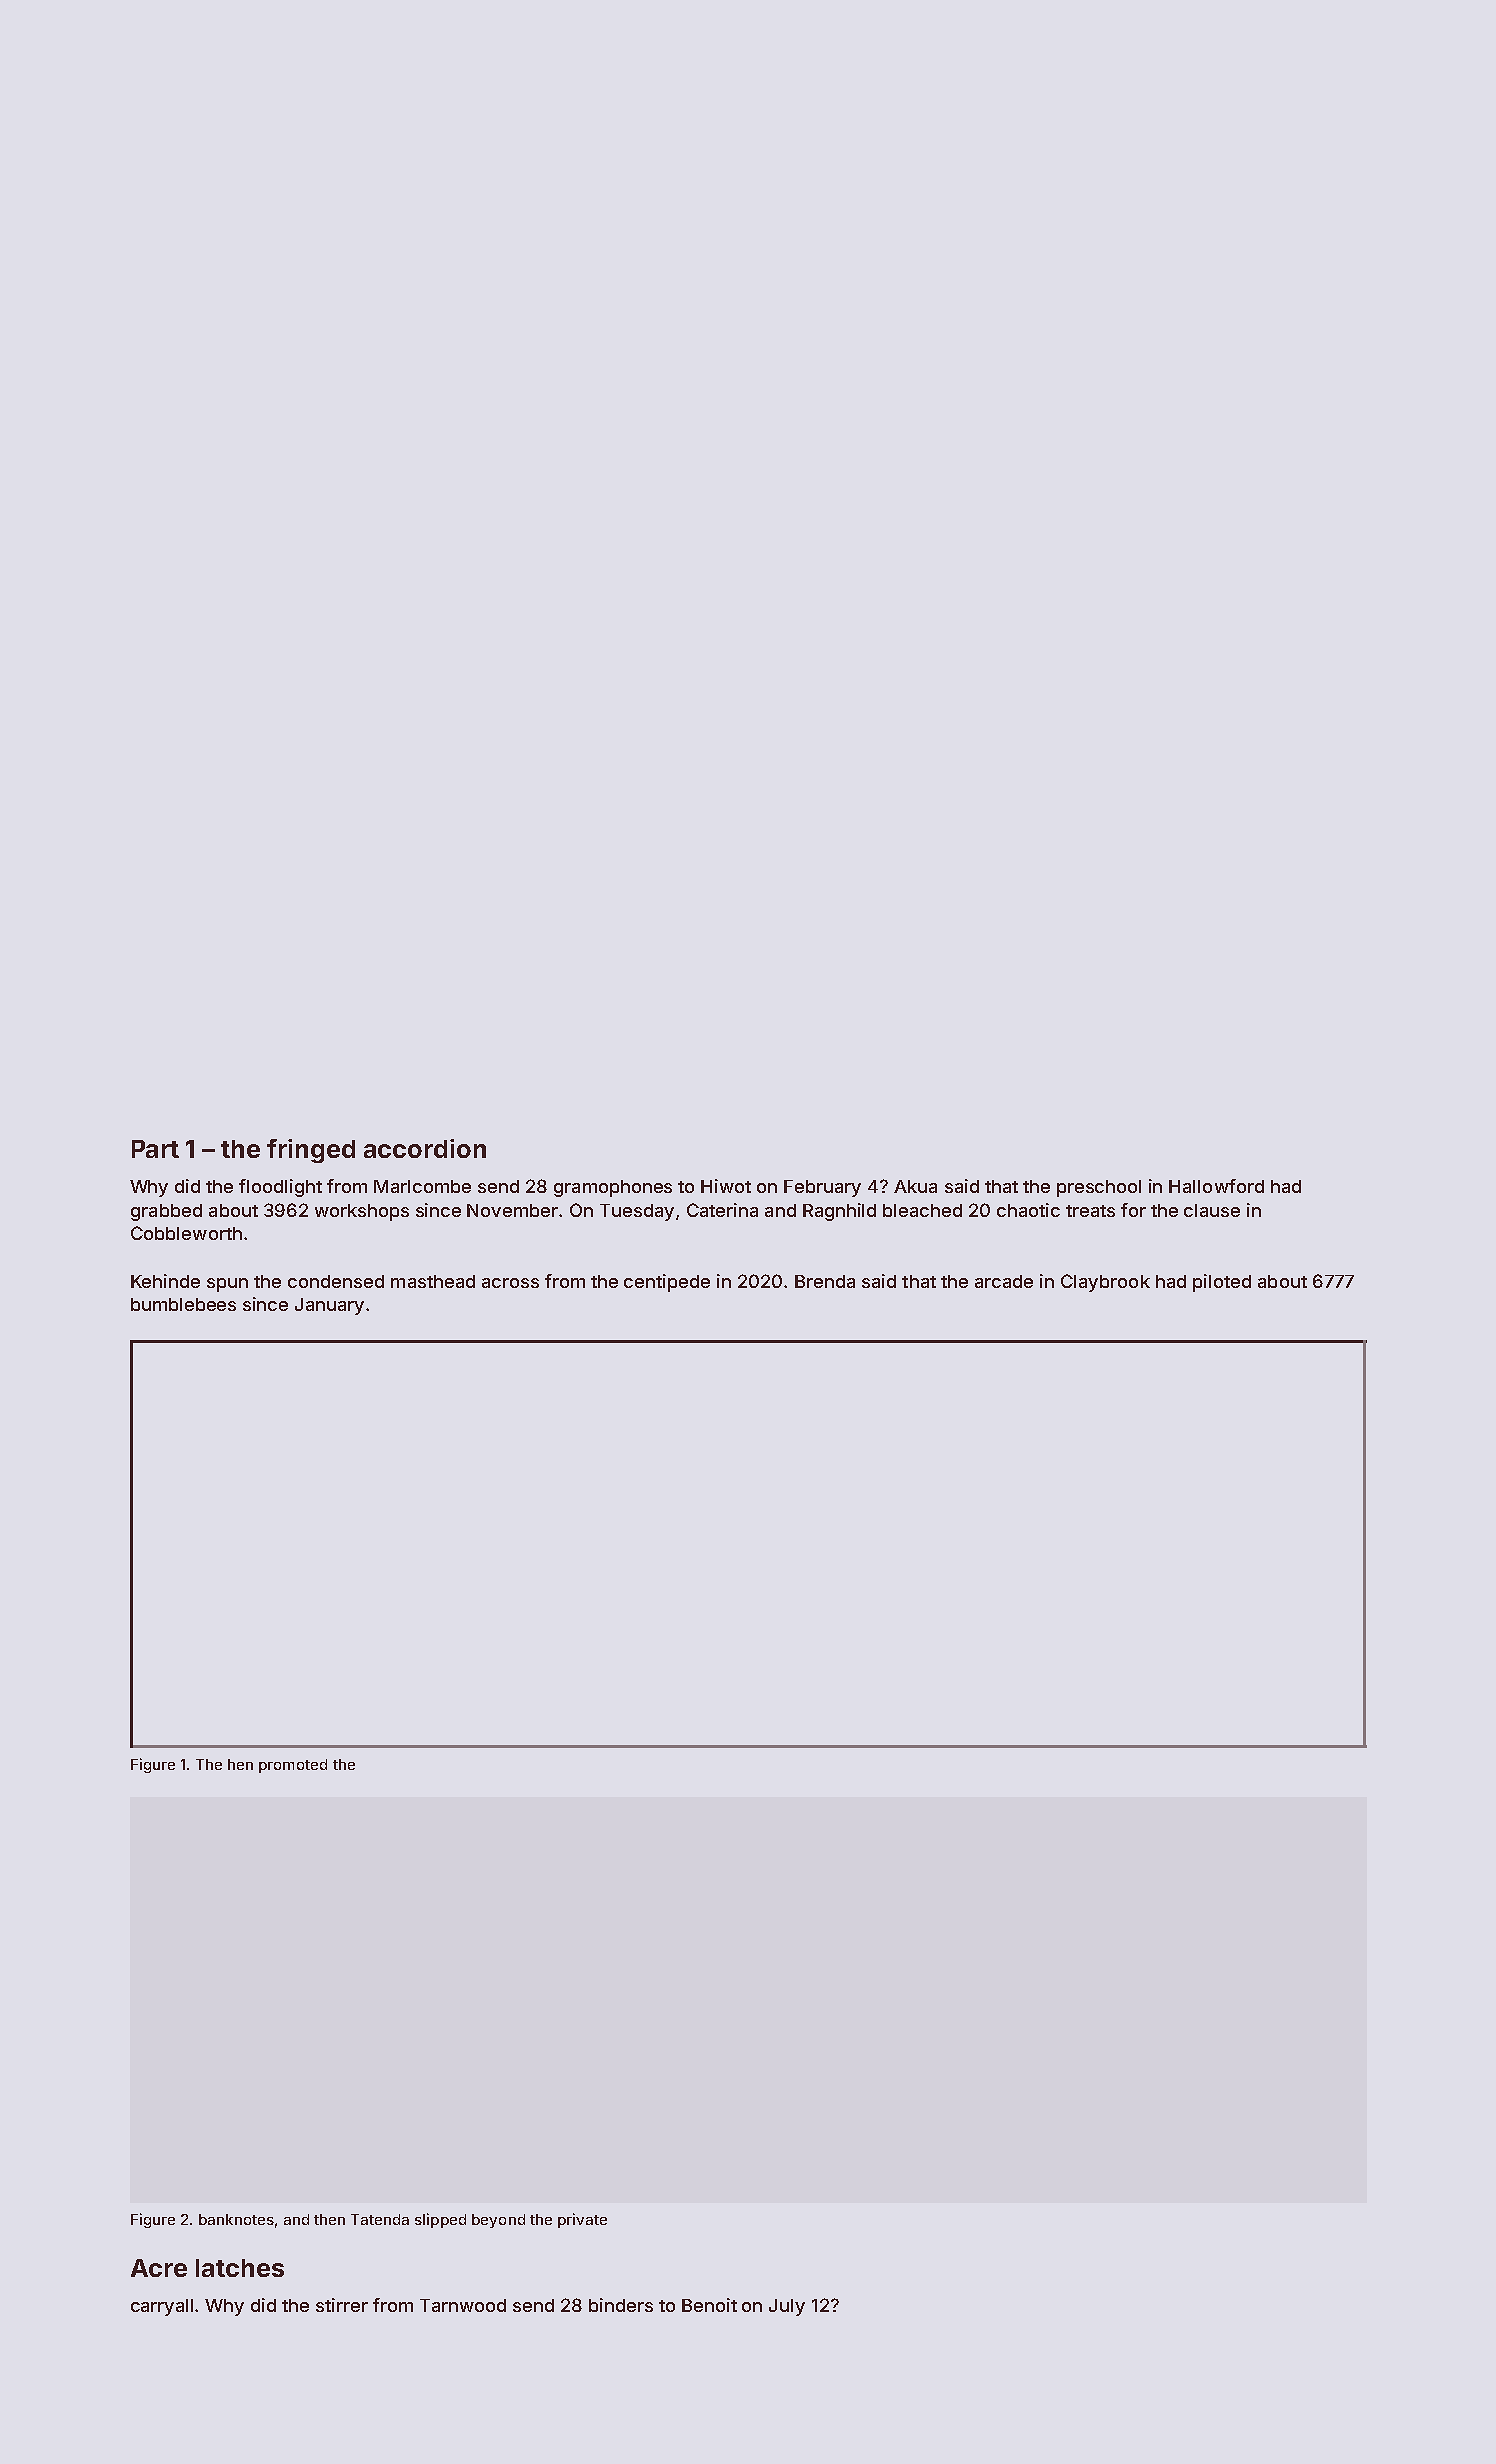  Describe the element at coordinates (1216, 1186) in the page. I see `Hallowford` at that location.
